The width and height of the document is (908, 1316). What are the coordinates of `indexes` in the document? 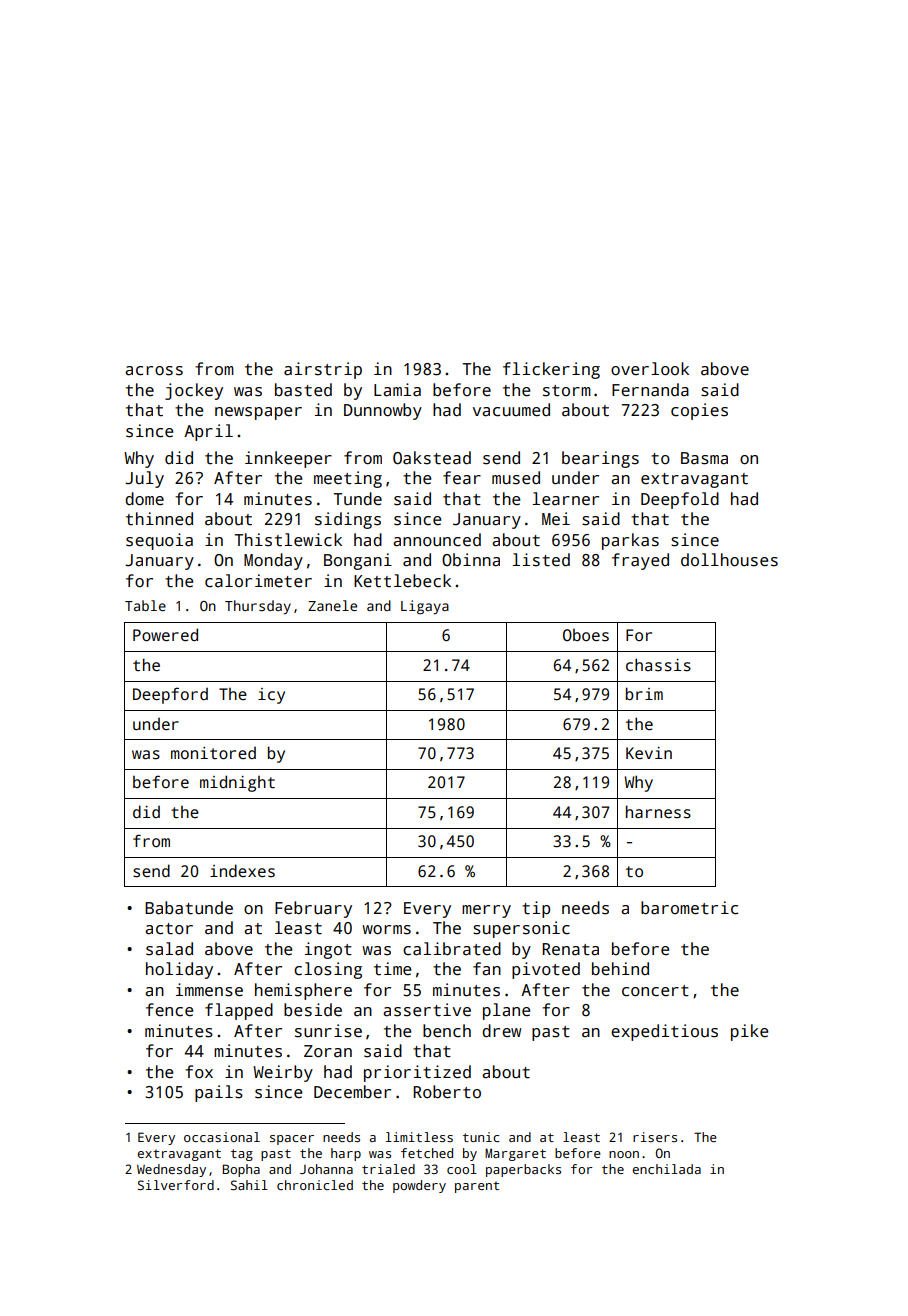 It's located at (242, 871).
